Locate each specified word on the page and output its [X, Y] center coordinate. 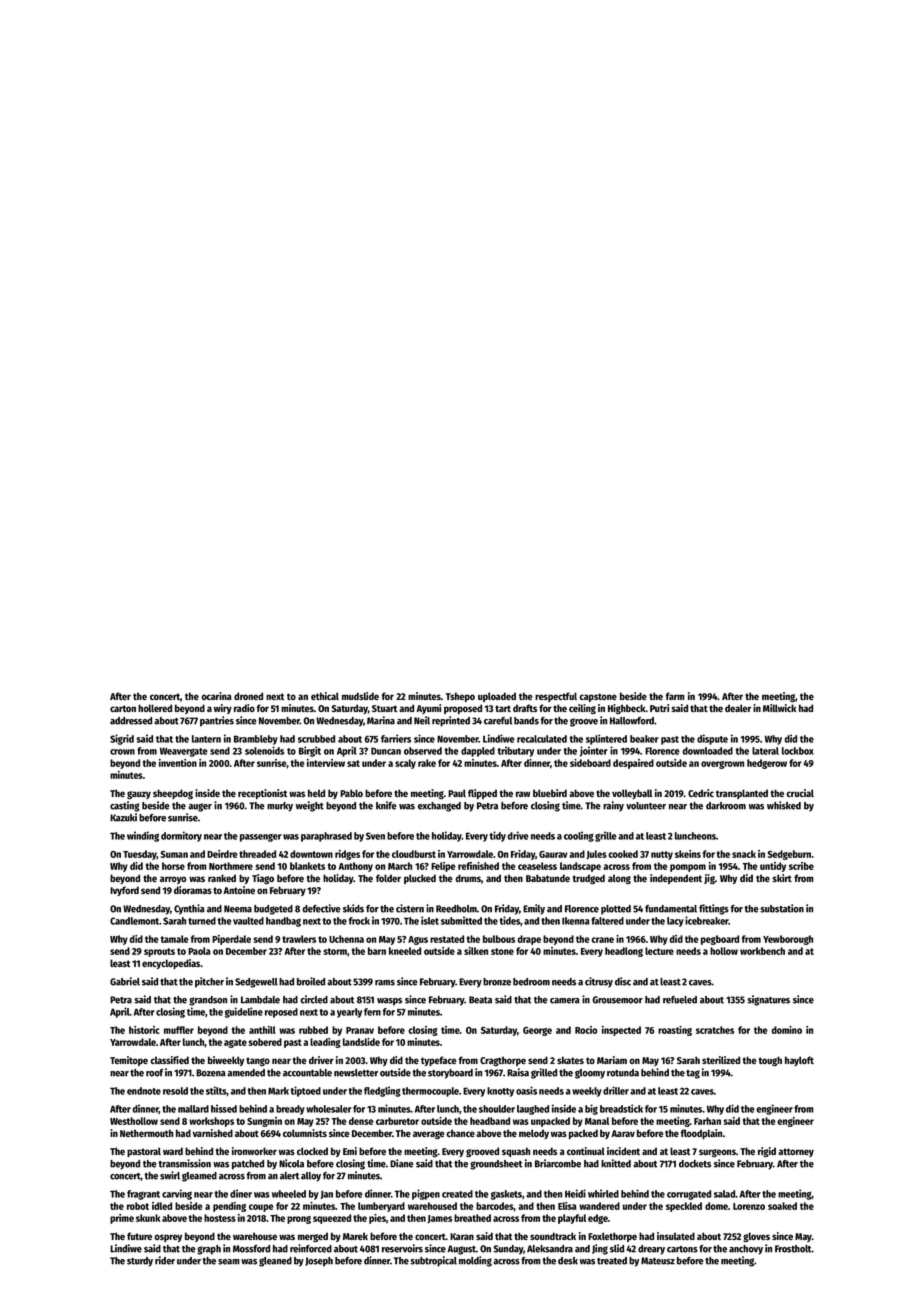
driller [616, 1090]
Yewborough [788, 940]
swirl [170, 1175]
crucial [800, 793]
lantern [206, 739]
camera [565, 1001]
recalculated [542, 739]
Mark [278, 1091]
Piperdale [231, 940]
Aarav [623, 1133]
